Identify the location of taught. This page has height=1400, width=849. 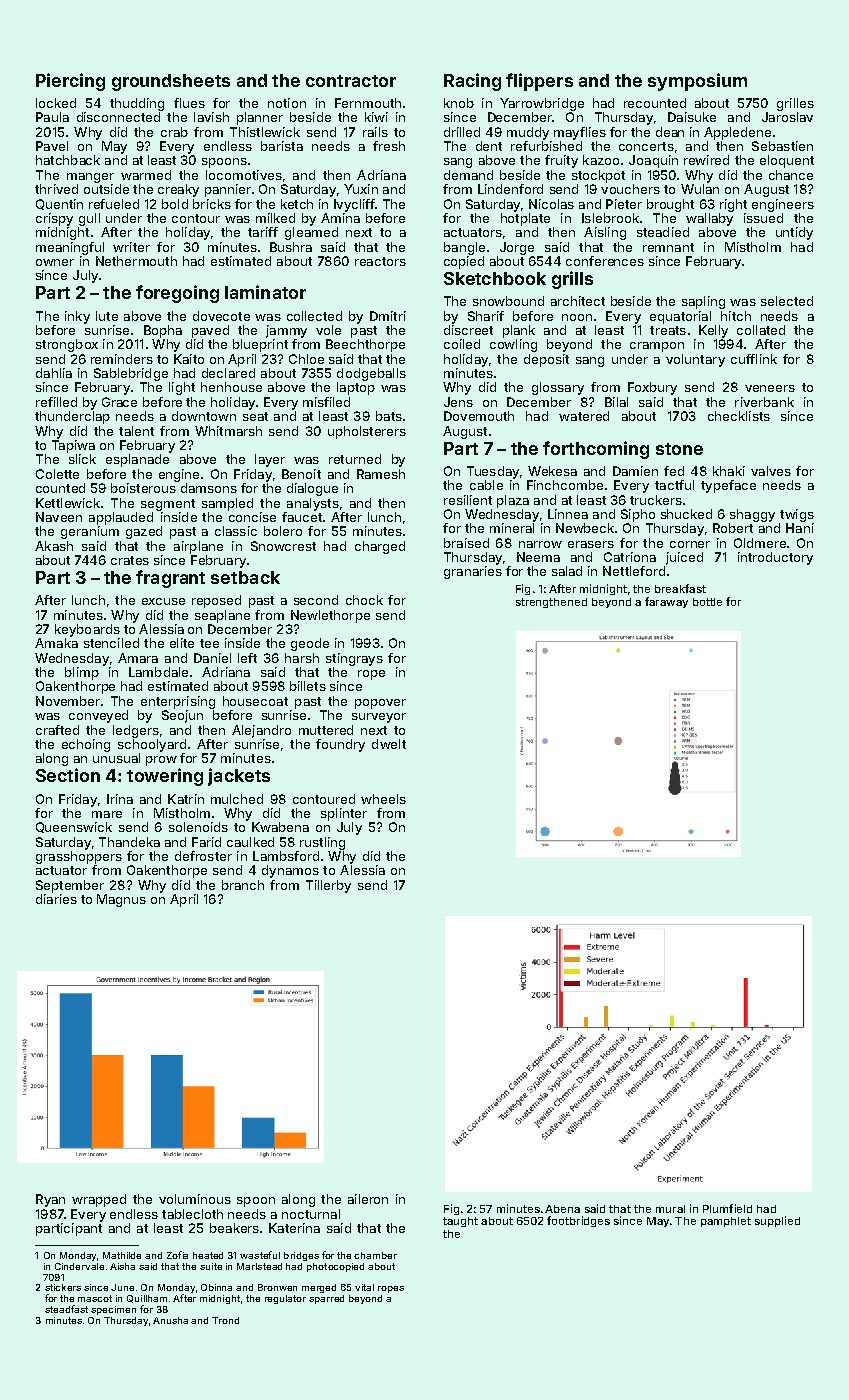
(460, 1222).
